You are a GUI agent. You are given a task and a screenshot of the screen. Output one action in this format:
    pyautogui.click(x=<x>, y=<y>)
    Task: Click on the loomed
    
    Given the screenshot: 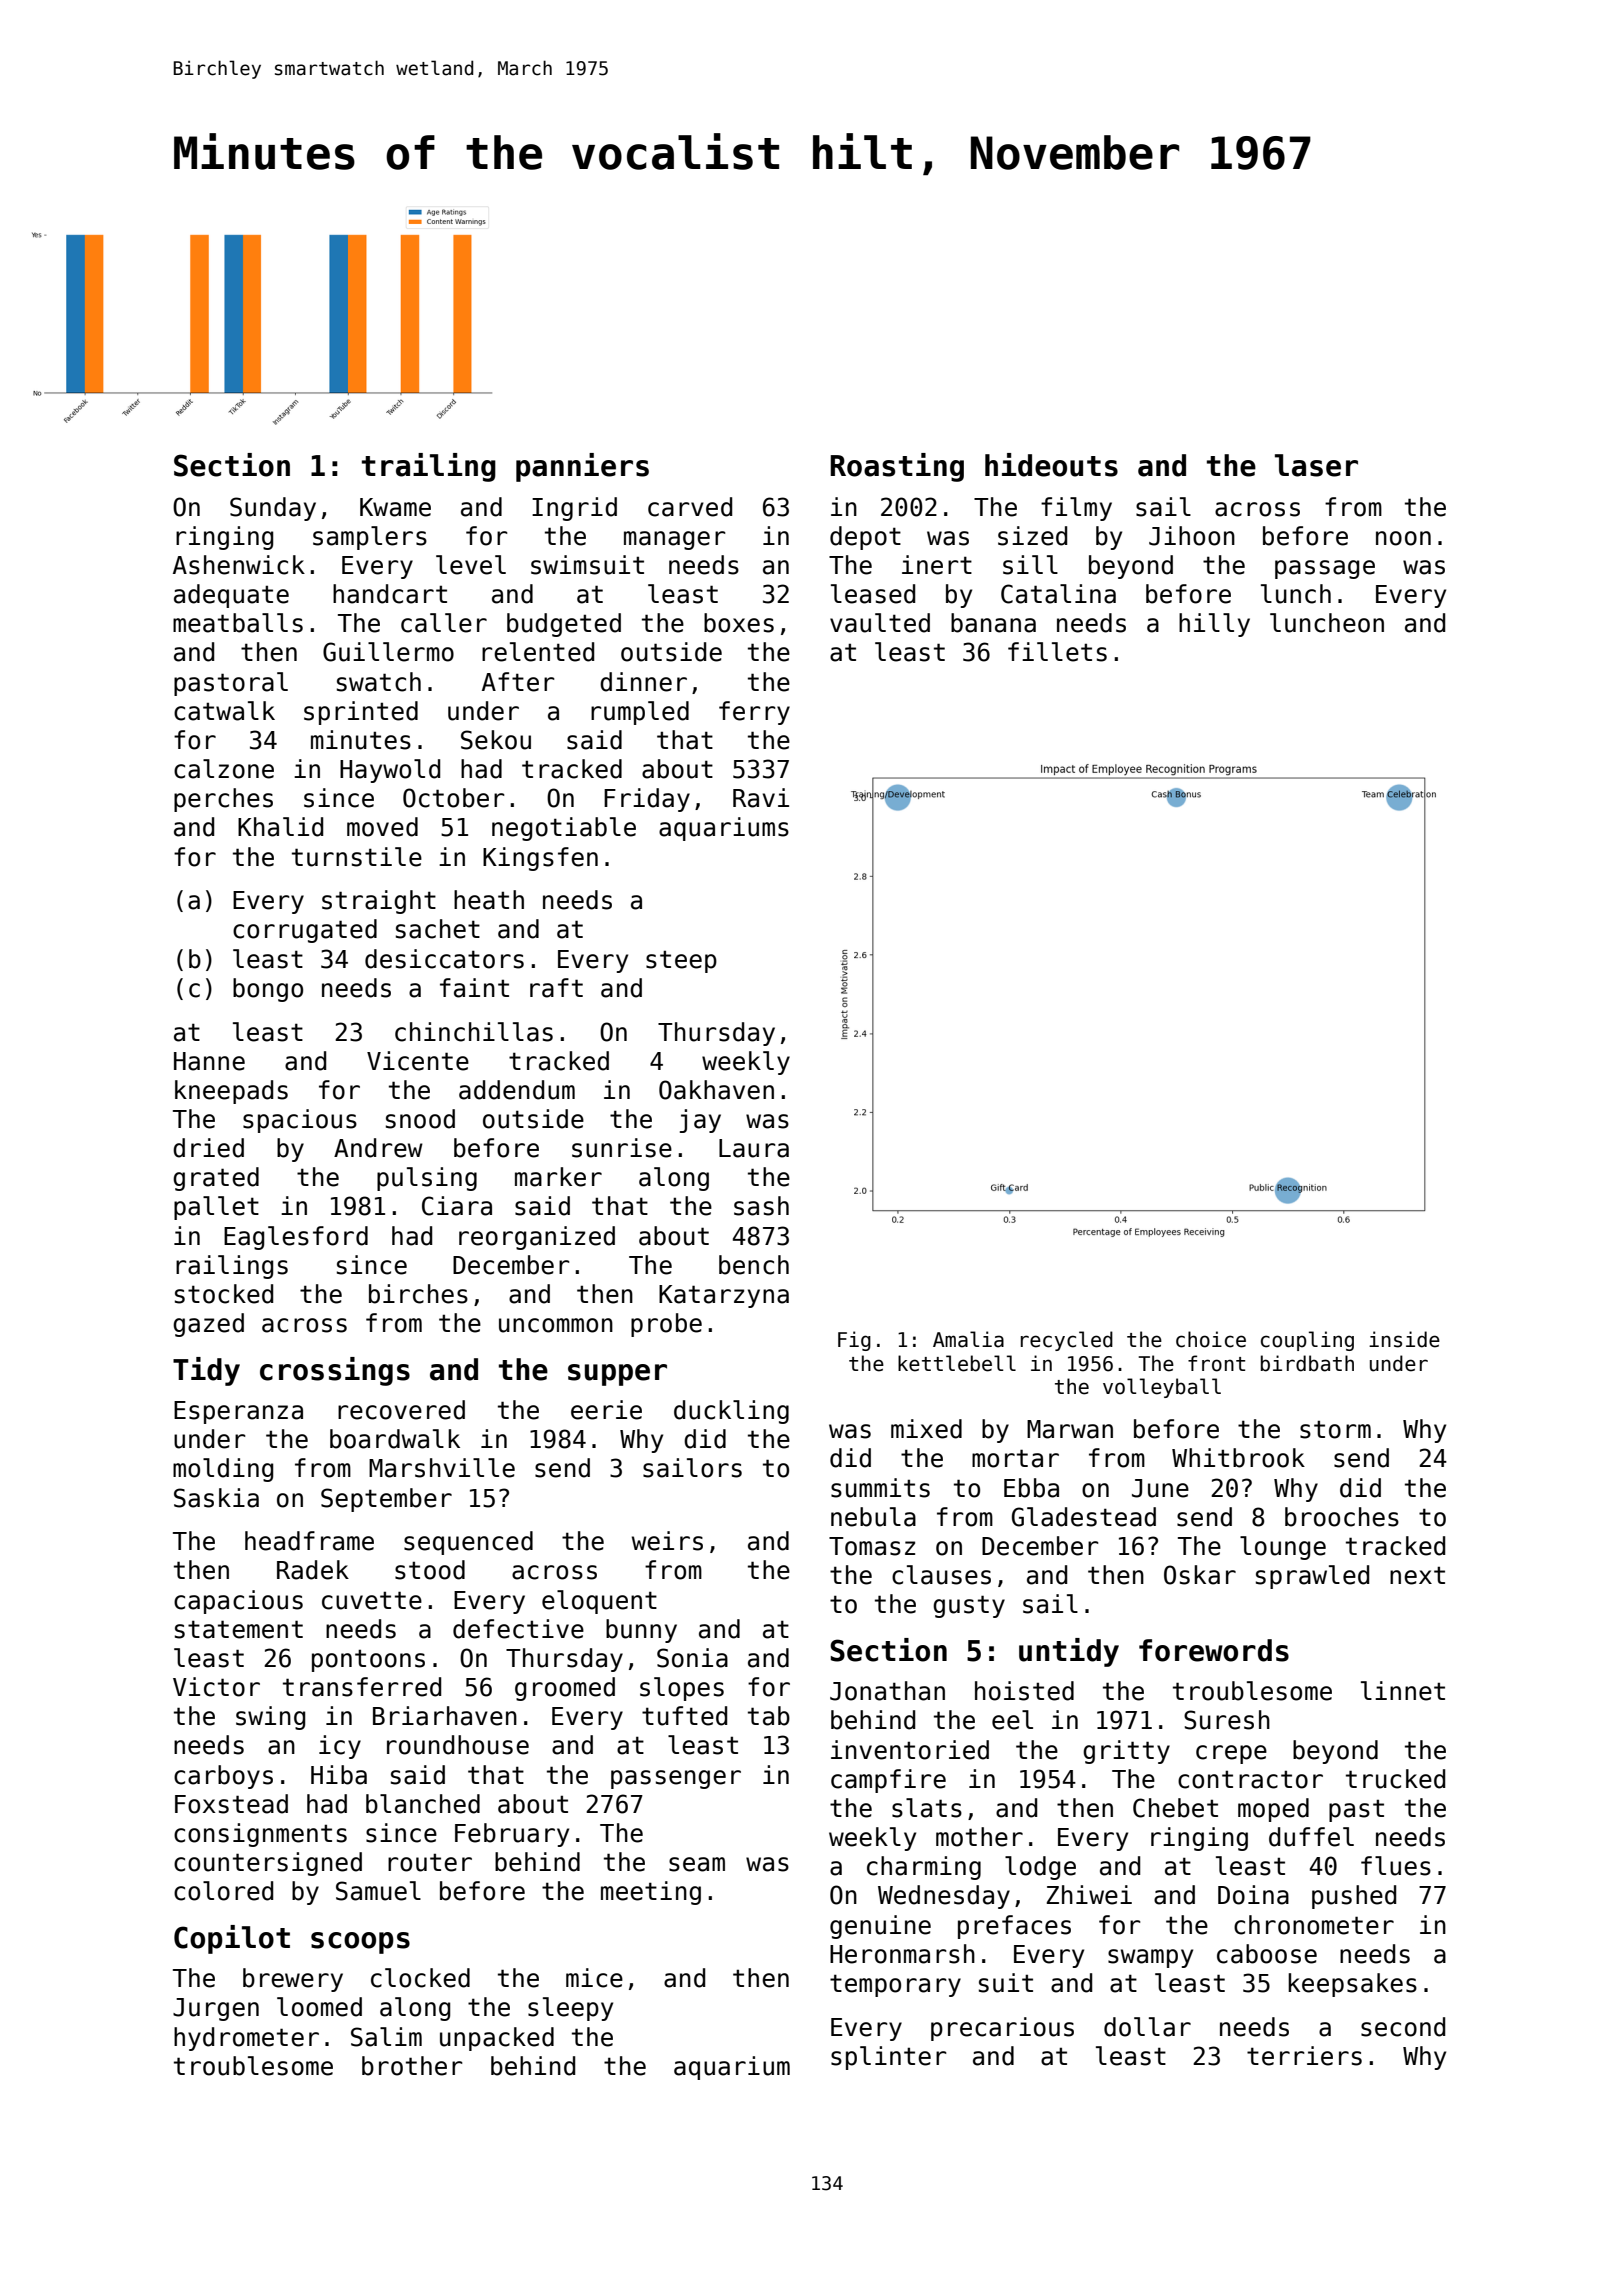 What is the action you would take?
    pyautogui.click(x=319, y=2007)
